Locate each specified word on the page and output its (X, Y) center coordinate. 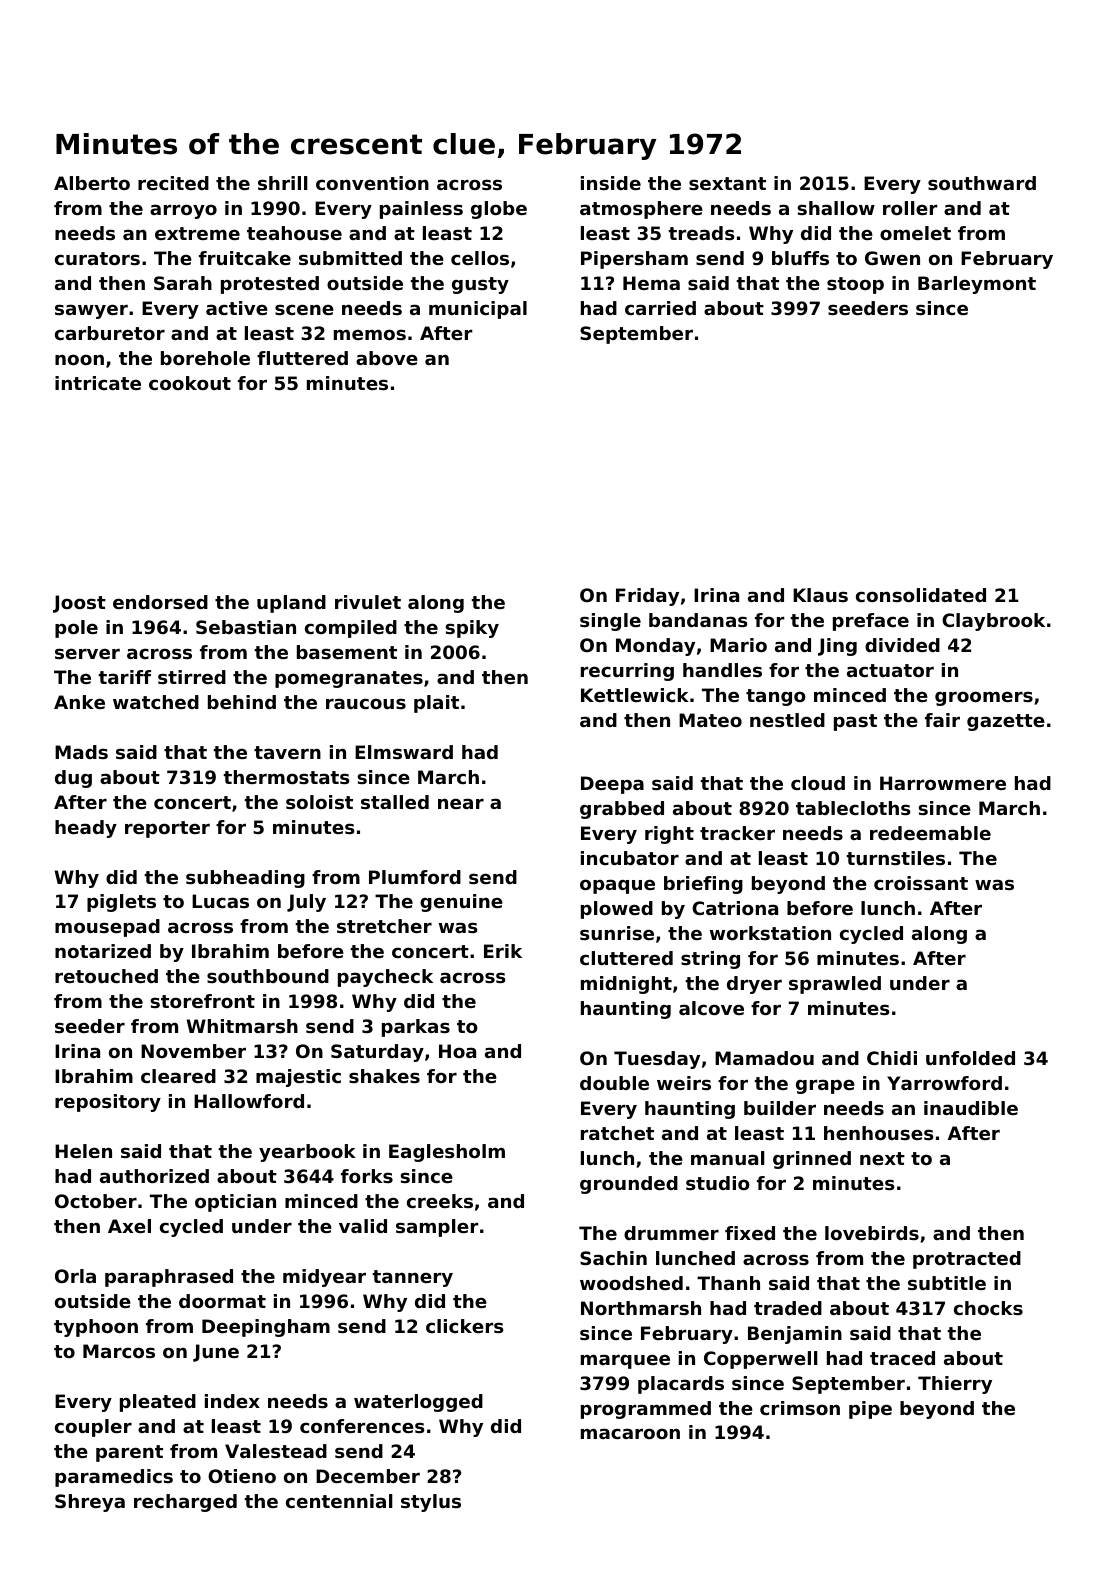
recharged (185, 1503)
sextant (727, 183)
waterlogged (418, 1403)
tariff (124, 677)
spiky (472, 629)
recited (173, 183)
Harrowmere (943, 783)
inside (611, 183)
